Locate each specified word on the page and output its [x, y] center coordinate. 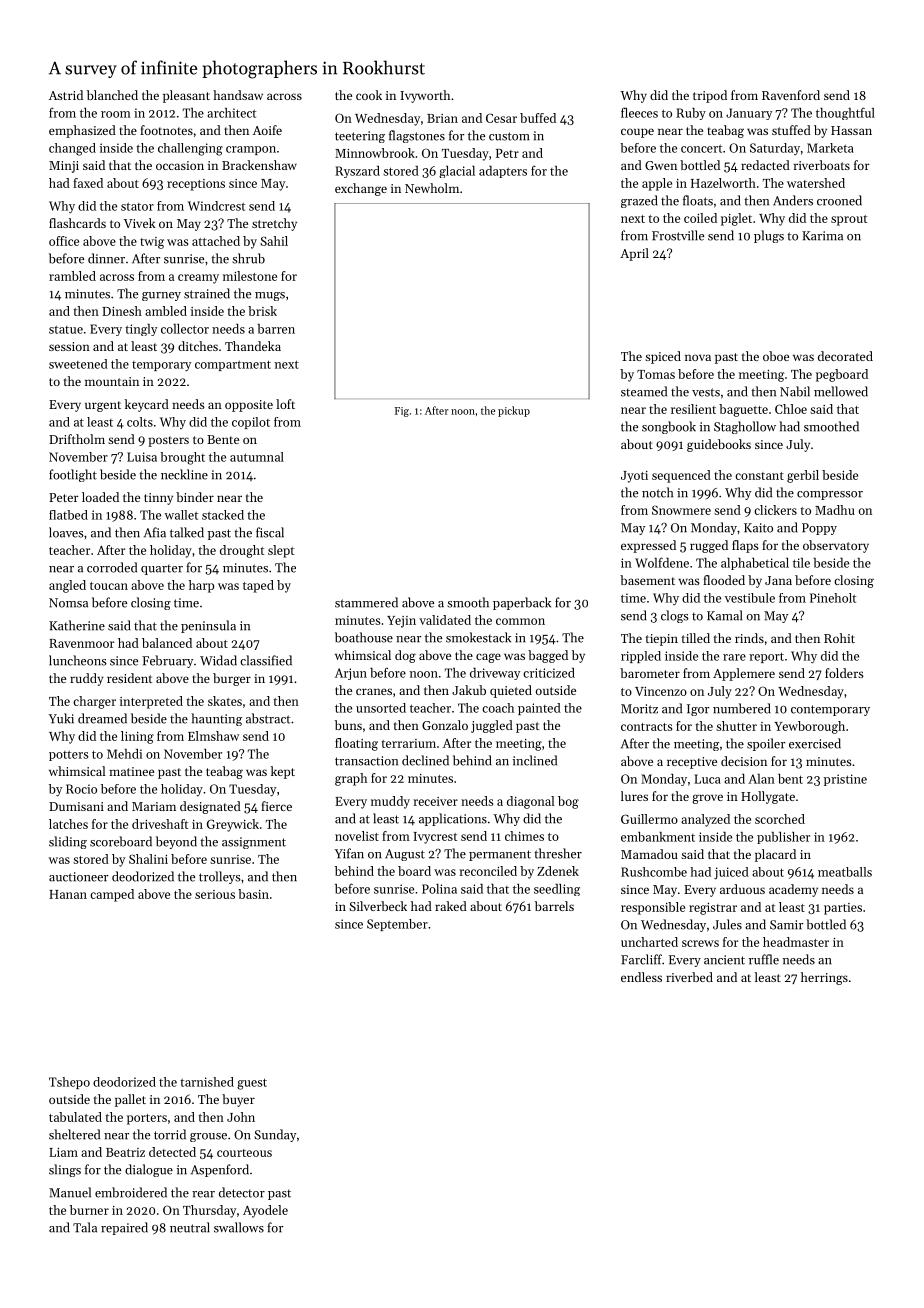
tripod [710, 96]
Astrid [66, 95]
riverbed [689, 977]
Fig [402, 412]
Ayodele [265, 1211]
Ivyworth [425, 96]
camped [112, 895]
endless [641, 977]
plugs [769, 236]
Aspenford [220, 1170]
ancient [724, 960]
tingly [141, 330]
